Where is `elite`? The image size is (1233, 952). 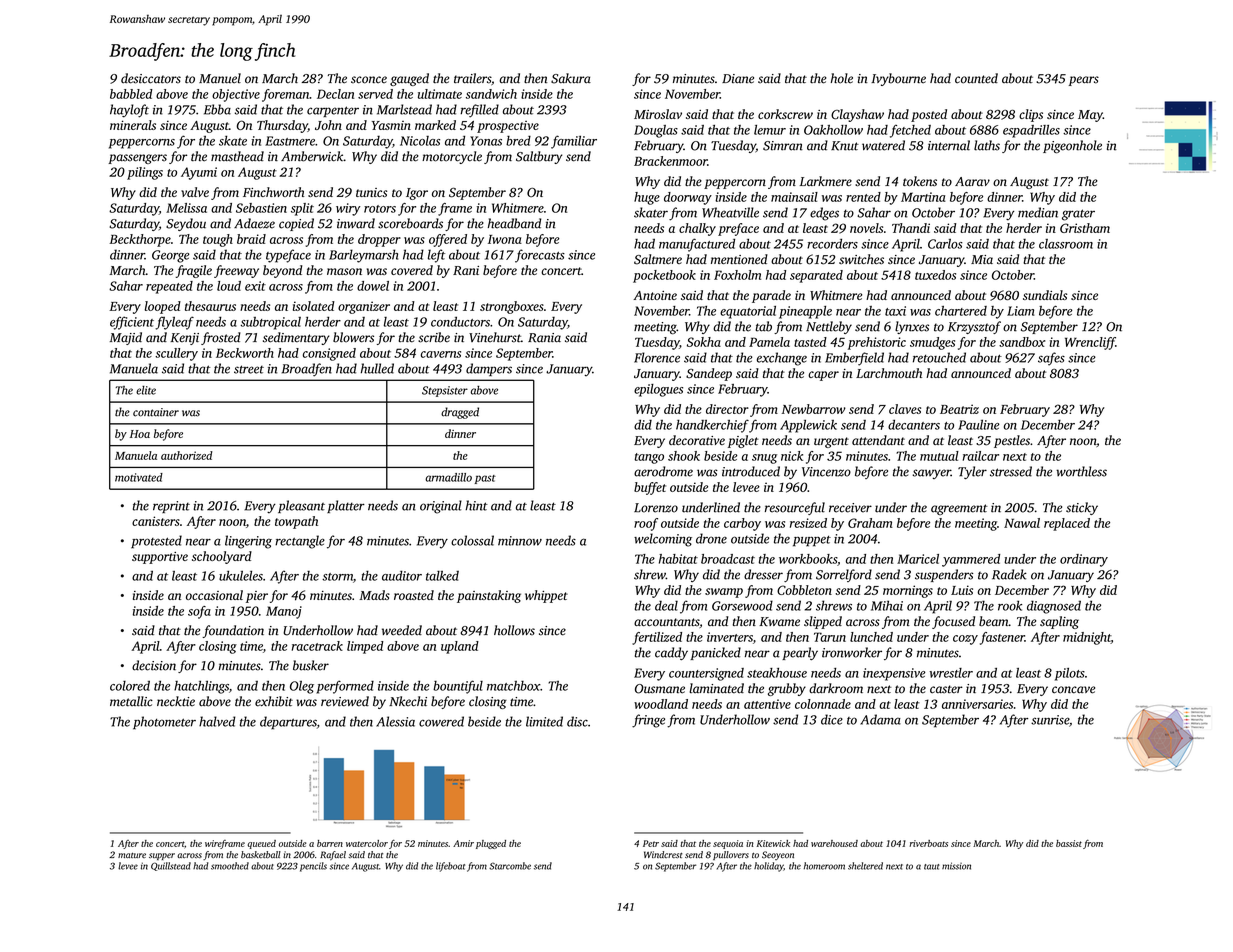
elite is located at coordinates (146, 390).
